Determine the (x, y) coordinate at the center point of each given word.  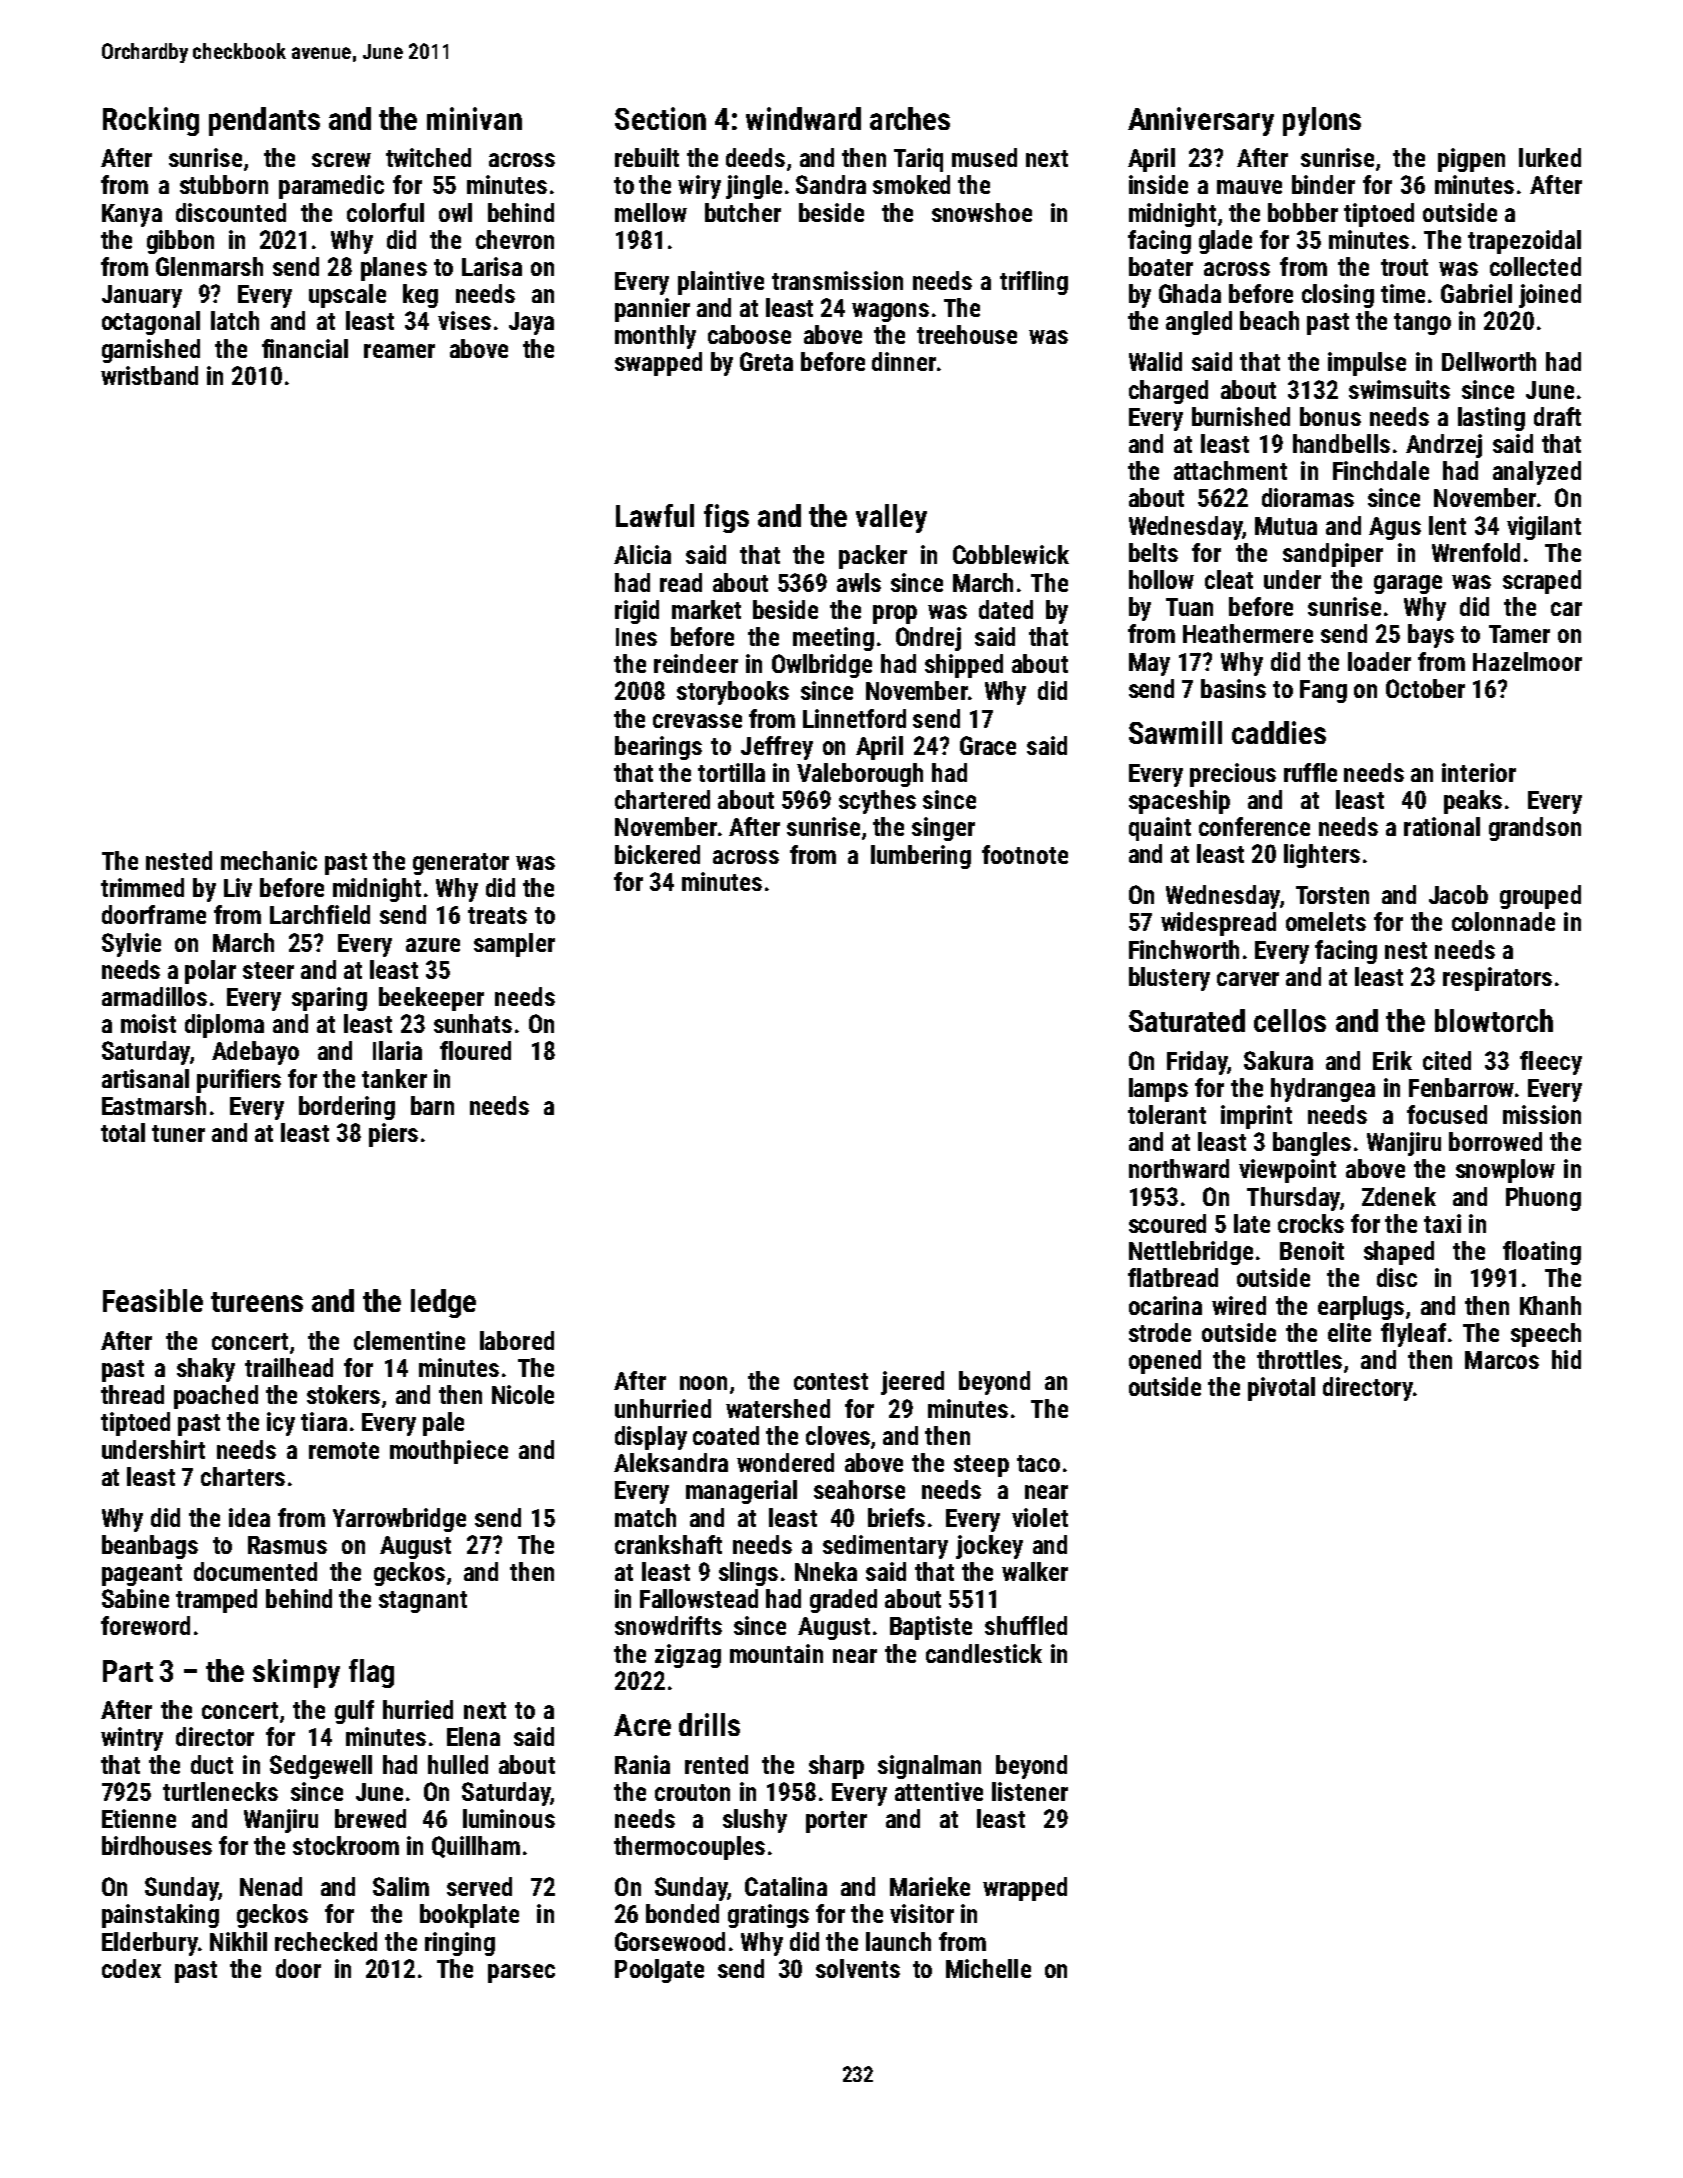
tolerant (1167, 1114)
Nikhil (238, 1941)
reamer (399, 351)
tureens (257, 1302)
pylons (1322, 121)
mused (984, 157)
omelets (1326, 921)
